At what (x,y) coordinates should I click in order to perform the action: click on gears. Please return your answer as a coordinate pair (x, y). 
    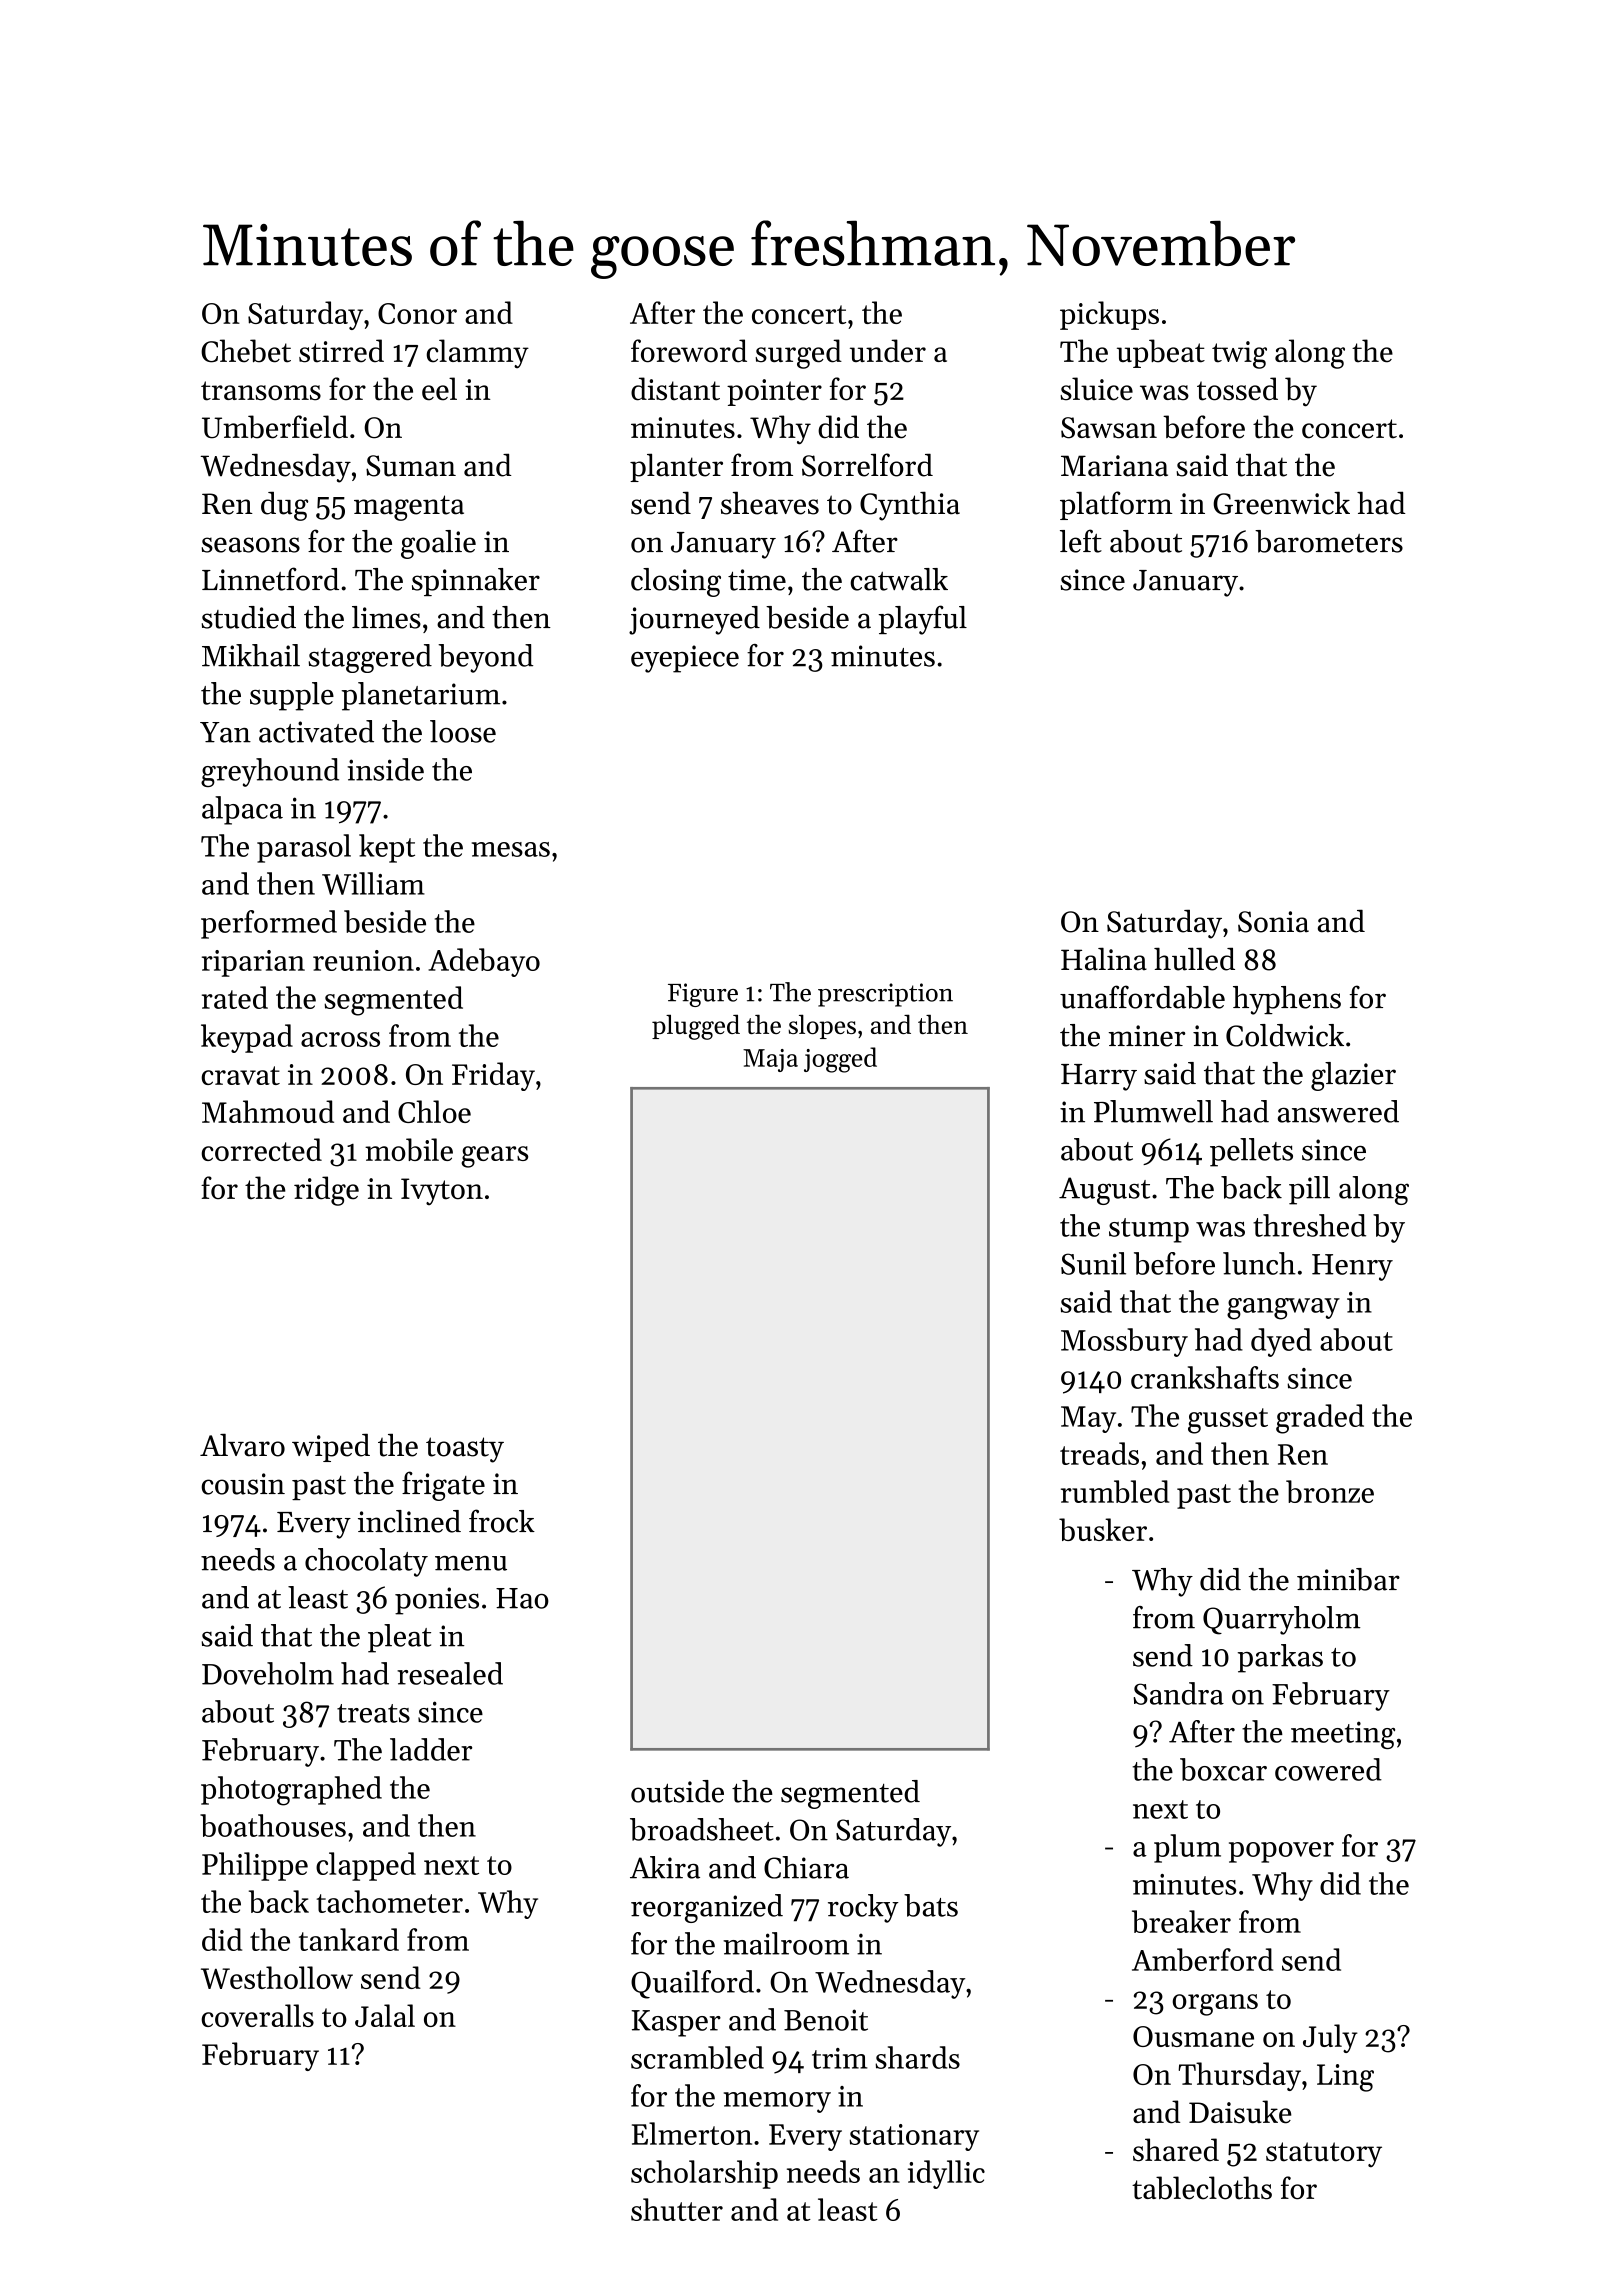
    Looking at the image, I should click on (494, 1157).
